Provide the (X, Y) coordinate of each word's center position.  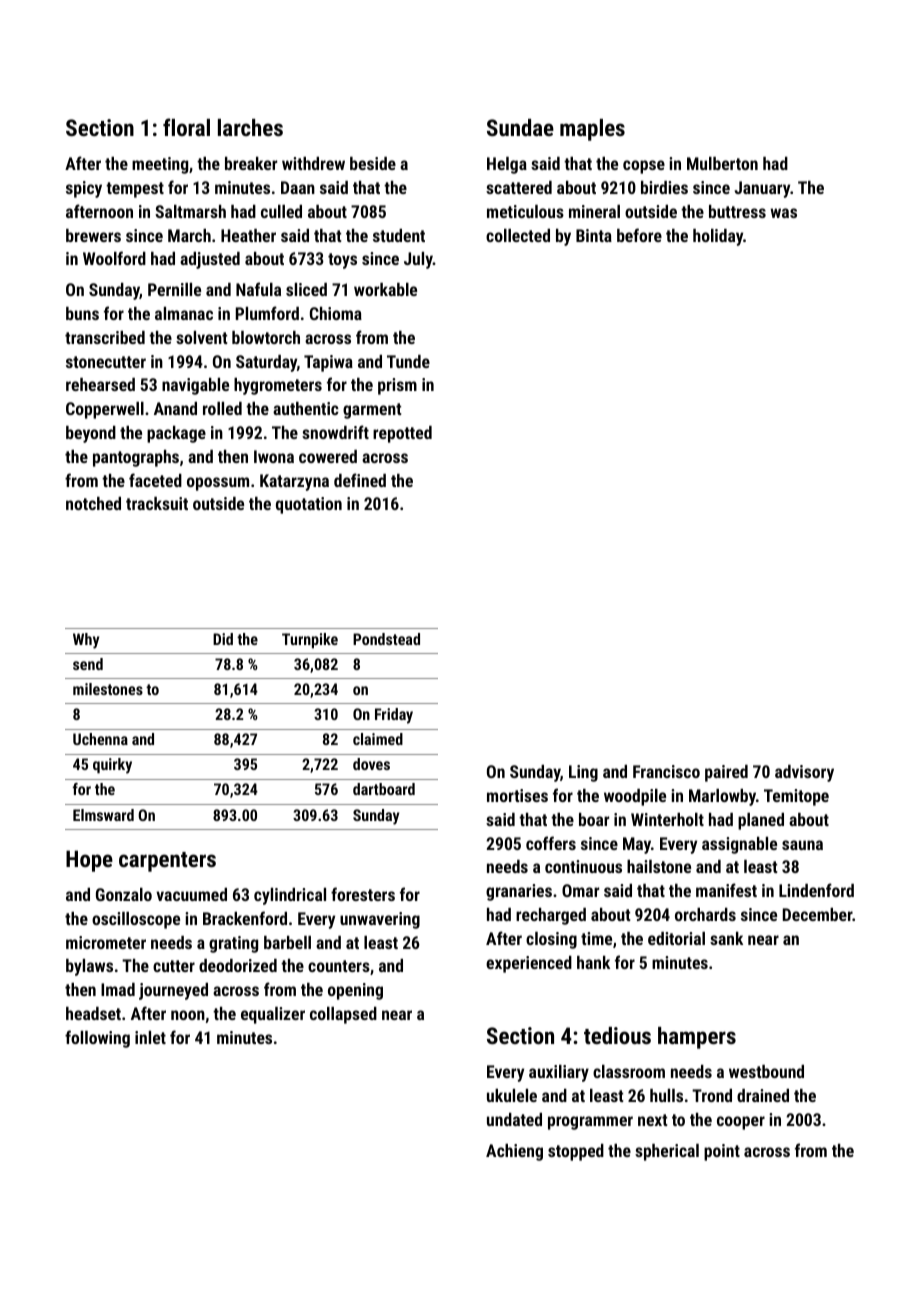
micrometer (106, 942)
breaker (251, 163)
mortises (517, 795)
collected (518, 235)
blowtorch (266, 337)
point (722, 1152)
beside (373, 163)
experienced (529, 964)
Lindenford (816, 890)
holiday (718, 237)
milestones (108, 689)
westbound (766, 1071)
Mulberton (722, 163)
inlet (150, 1037)
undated (514, 1119)
